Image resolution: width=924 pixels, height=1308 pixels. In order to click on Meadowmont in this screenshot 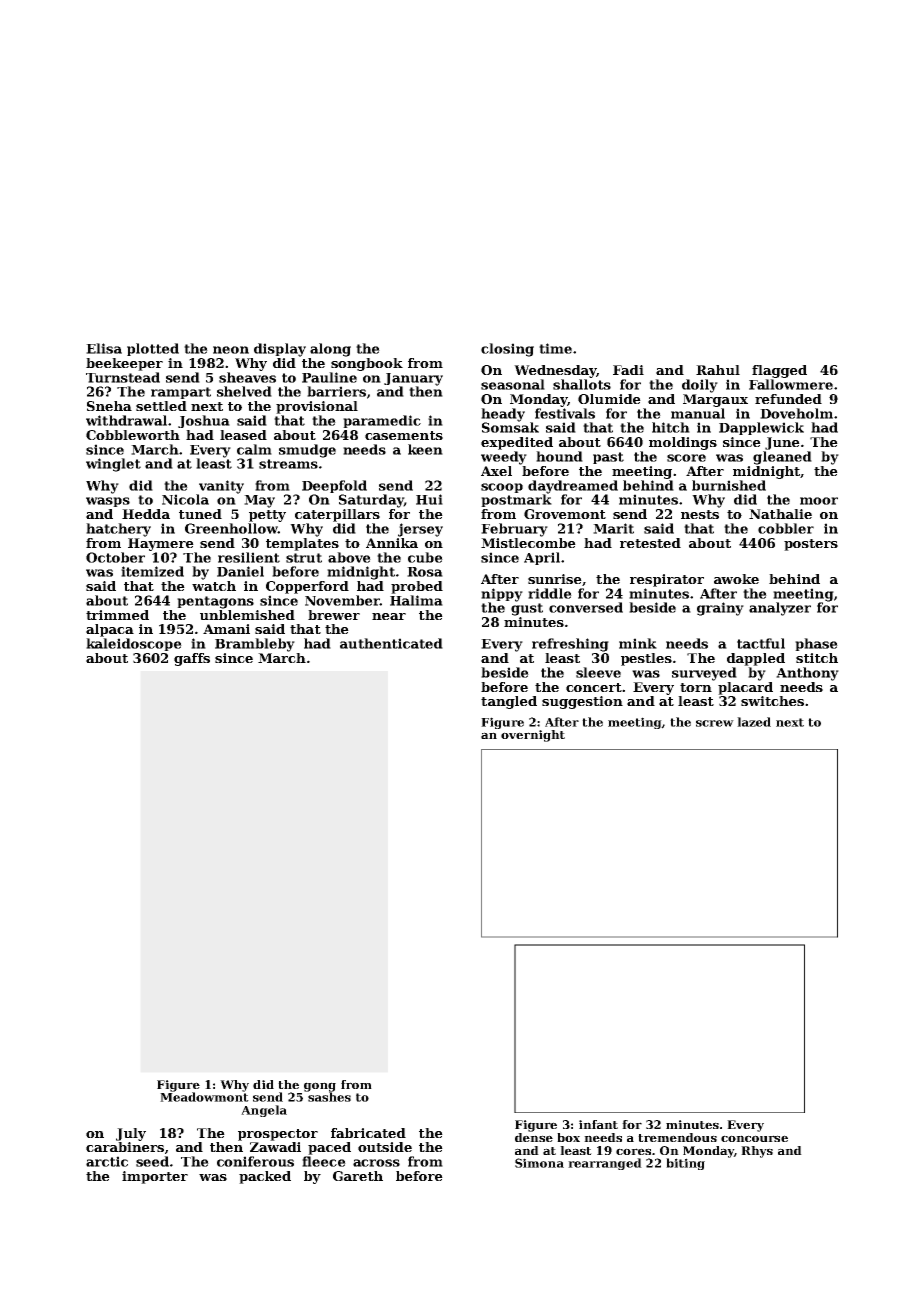, I will do `click(204, 1097)`.
